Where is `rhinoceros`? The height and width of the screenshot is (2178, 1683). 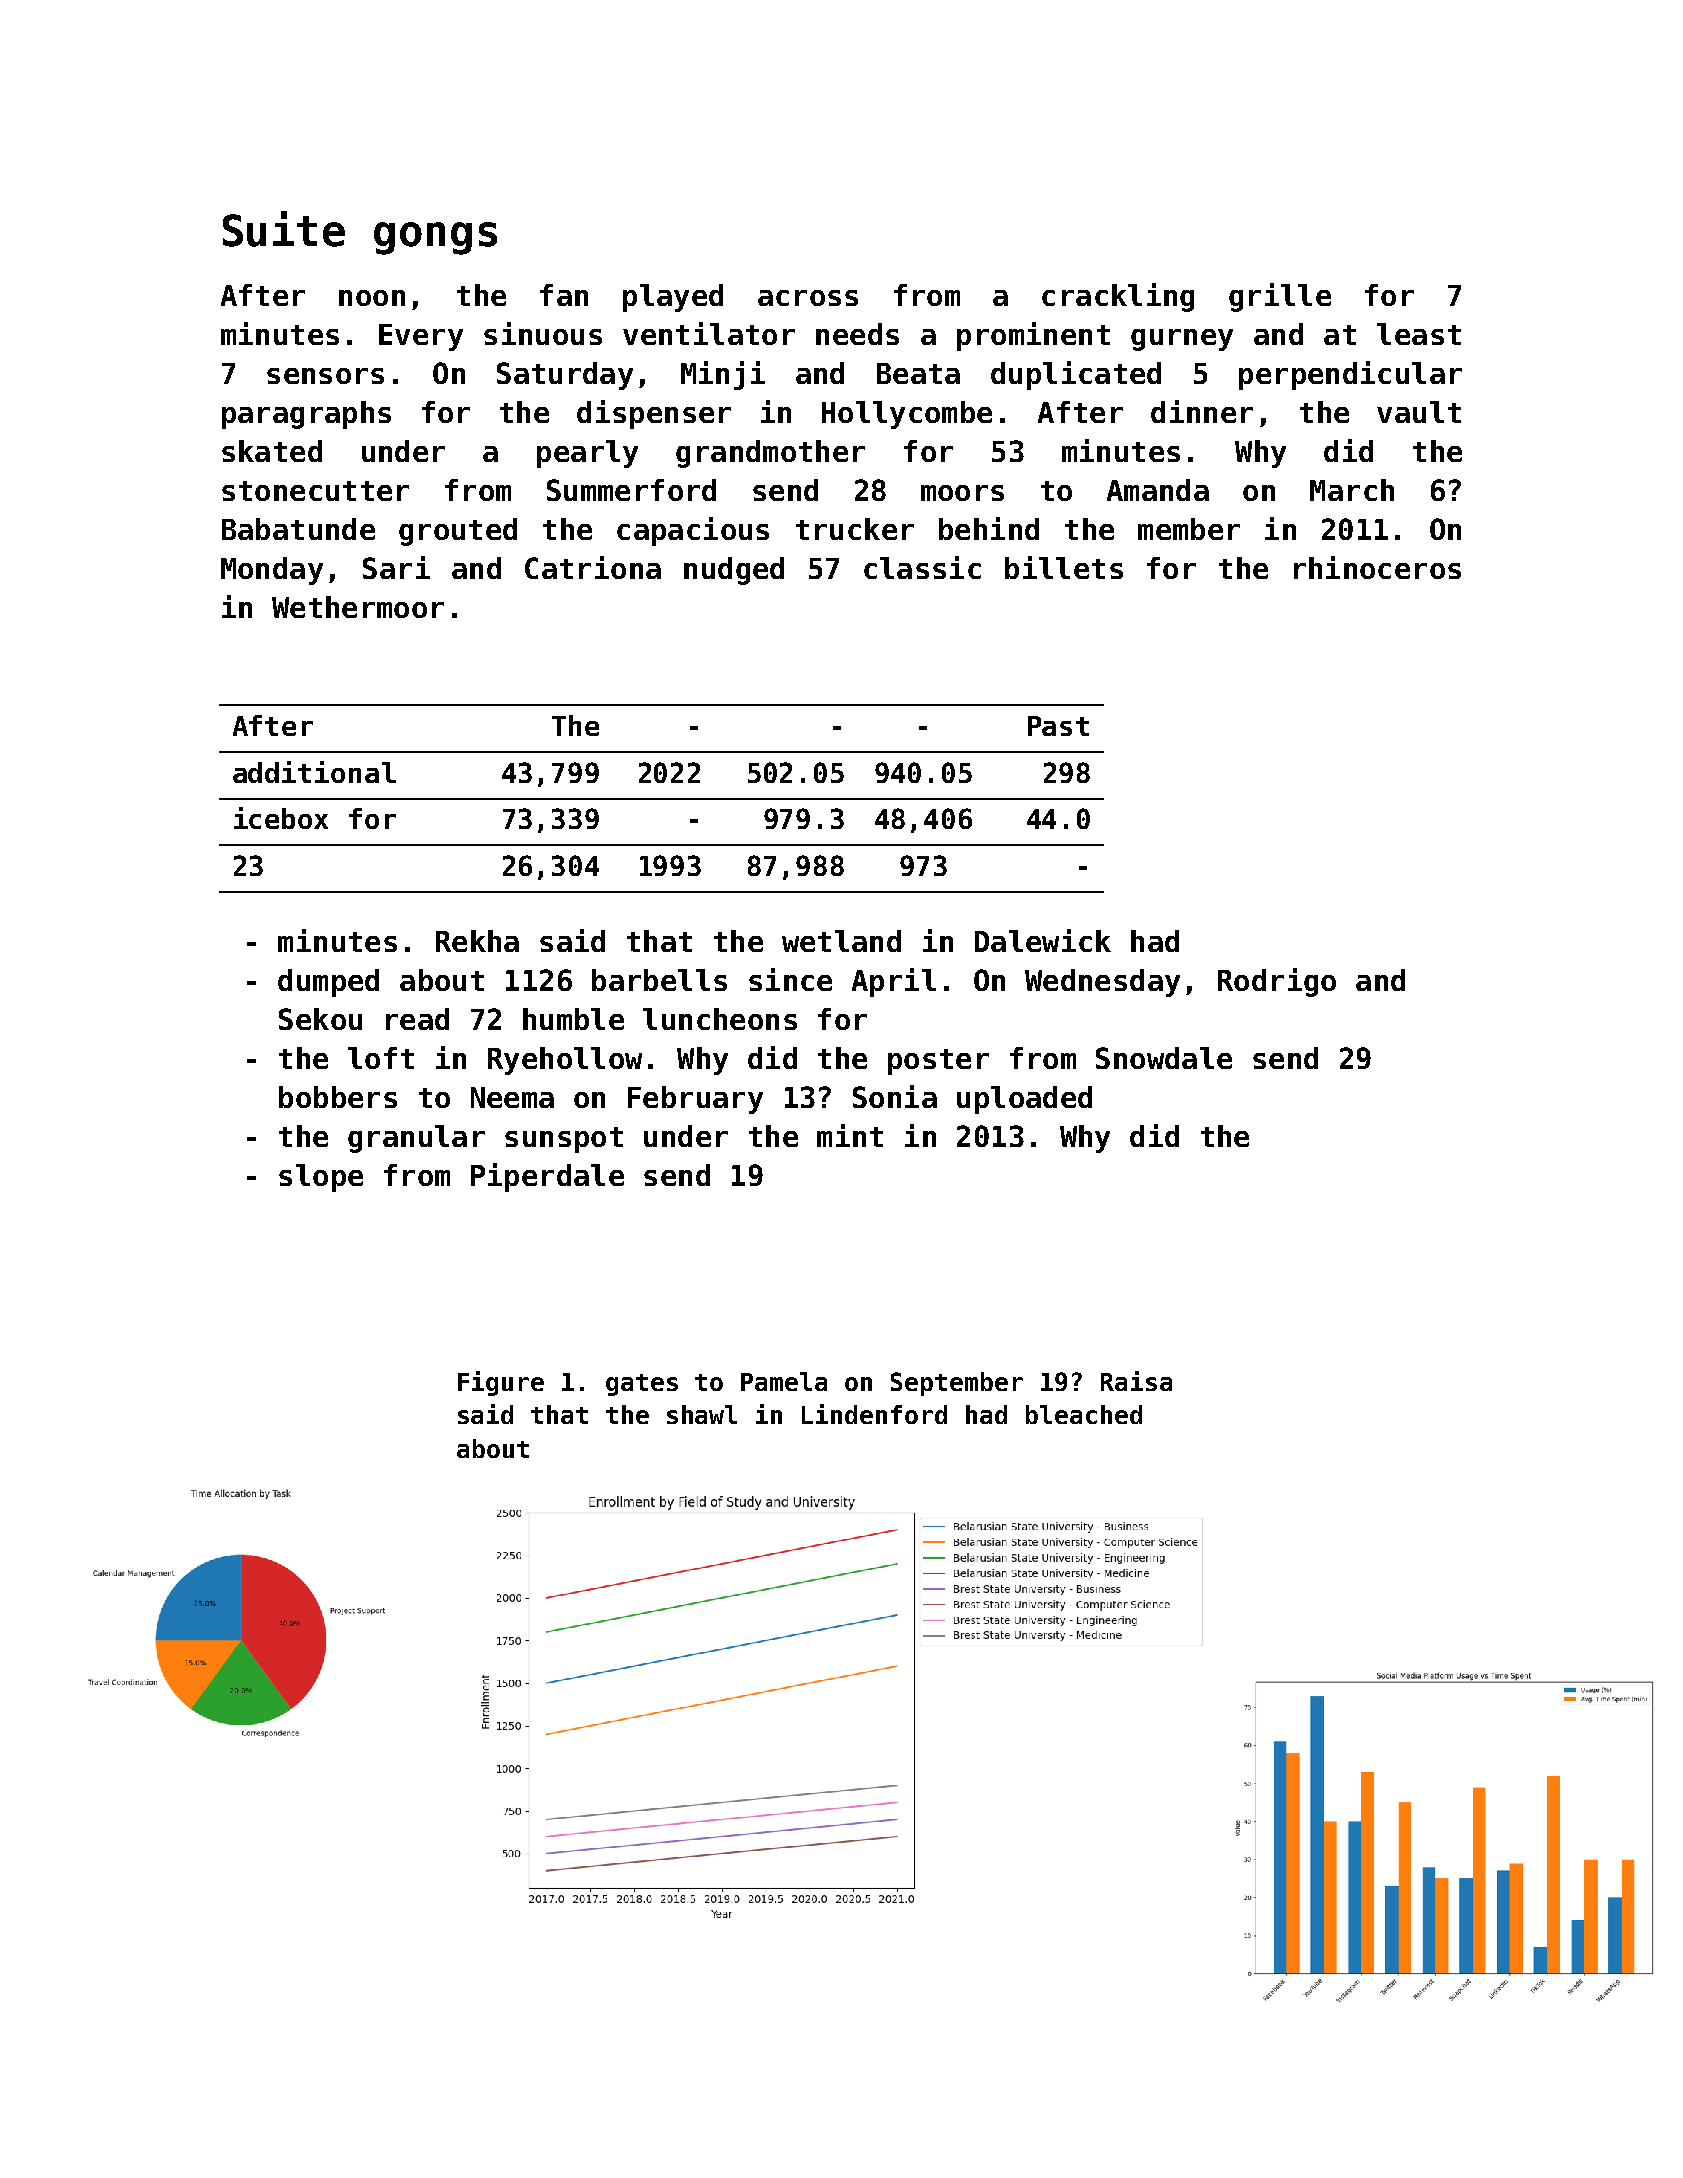 rhinoceros is located at coordinates (1377, 567).
